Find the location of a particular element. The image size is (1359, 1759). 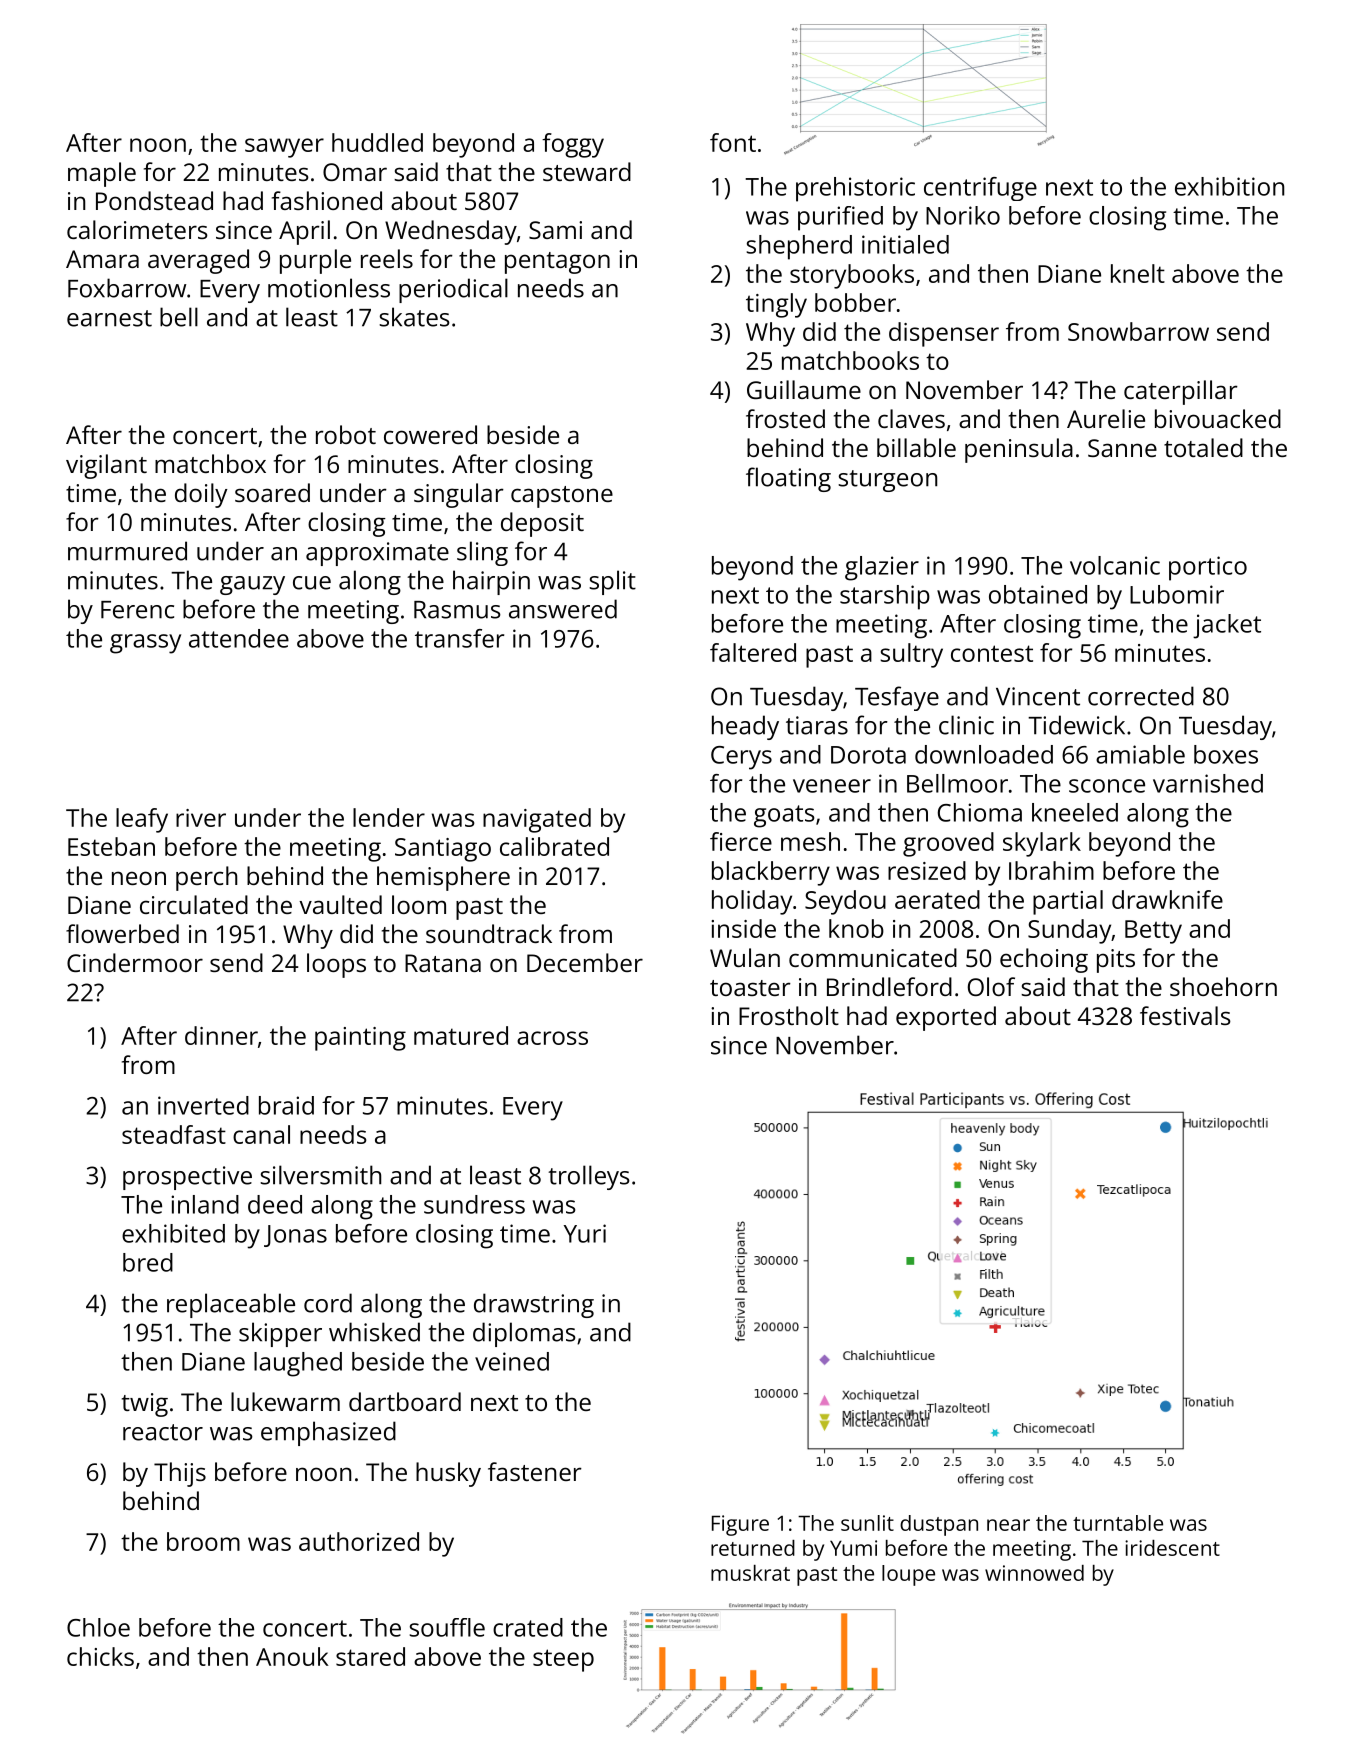

steep is located at coordinates (563, 1660).
